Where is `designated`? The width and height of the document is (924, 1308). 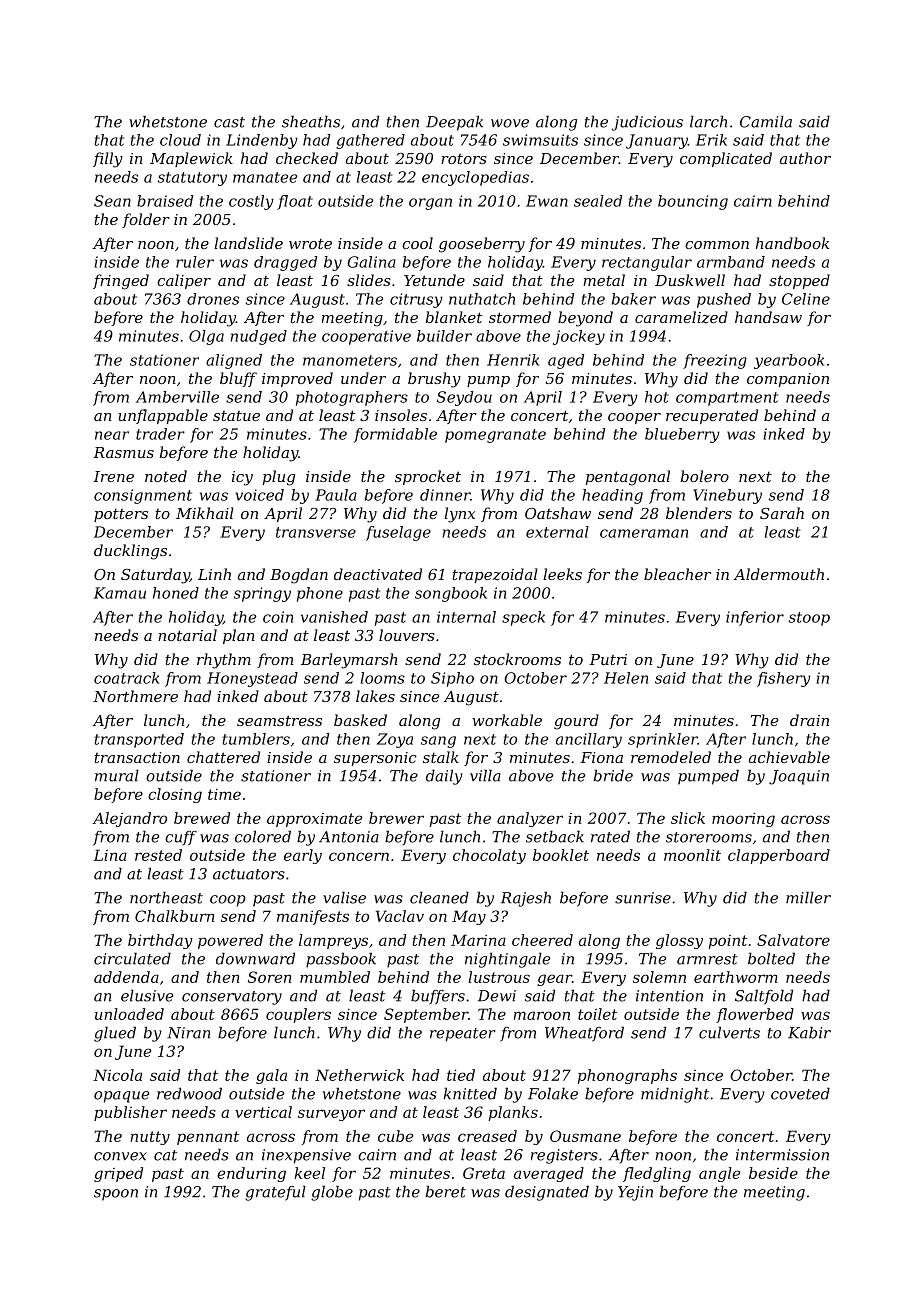
designated is located at coordinates (547, 1193).
